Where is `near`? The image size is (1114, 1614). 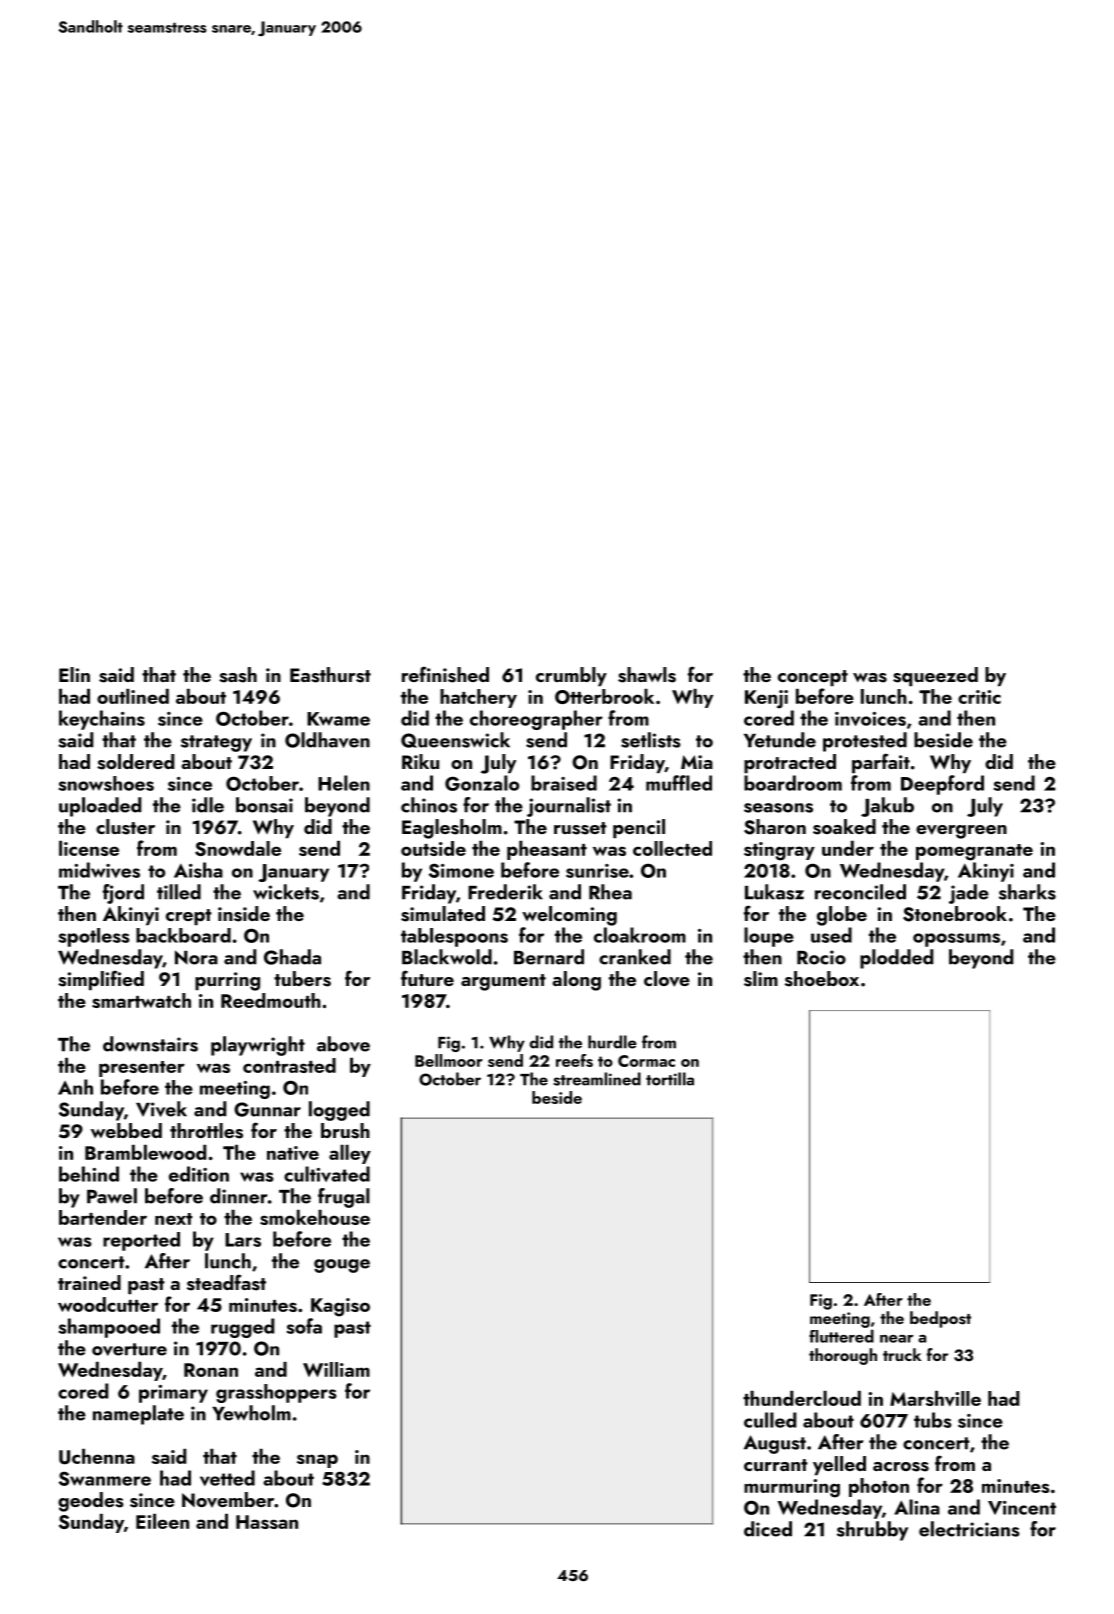
near is located at coordinates (896, 1339).
